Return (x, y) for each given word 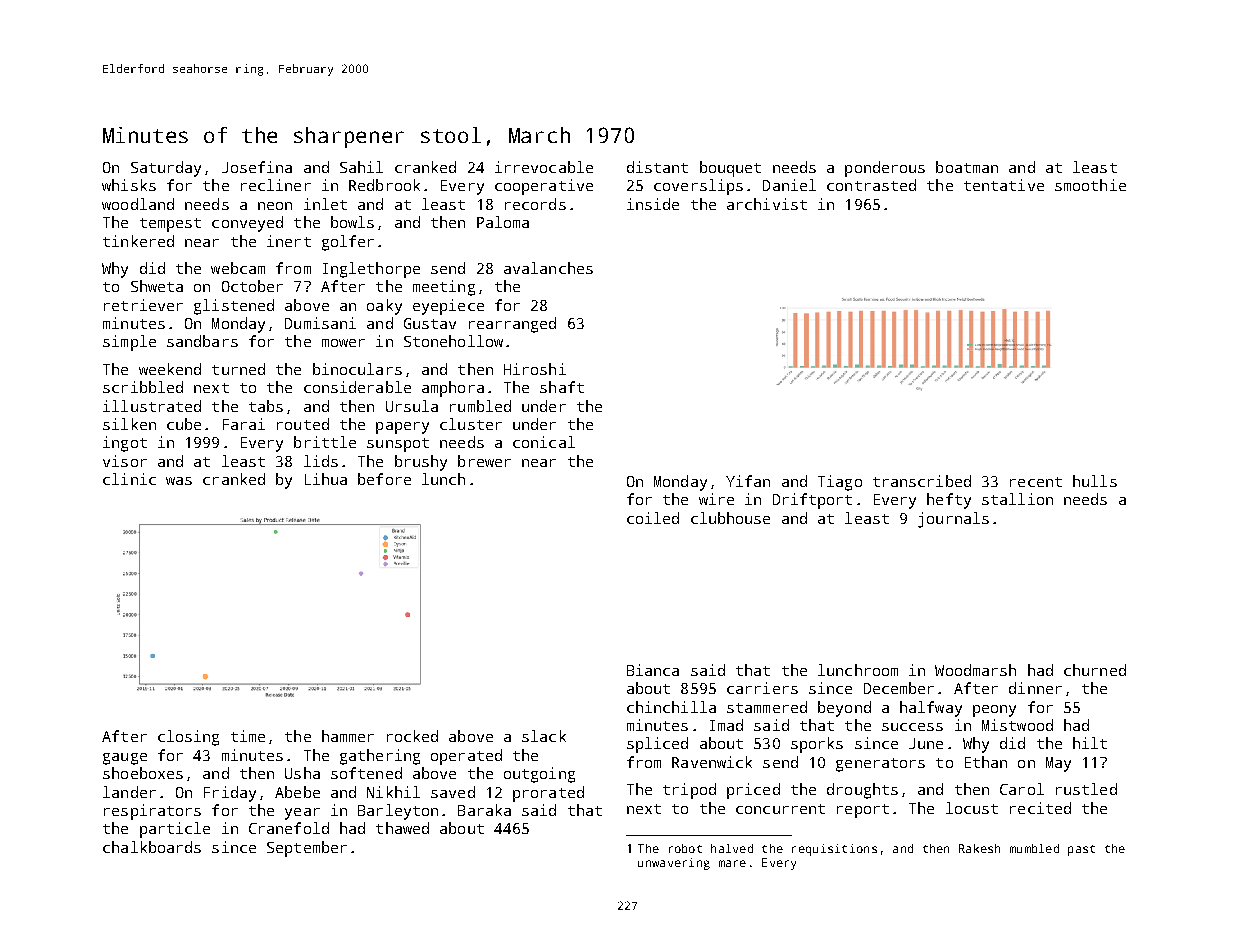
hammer (348, 736)
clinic (129, 479)
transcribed (922, 481)
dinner (1035, 688)
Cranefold (289, 828)
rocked (412, 736)
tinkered (138, 241)
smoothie (1090, 185)
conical (544, 442)
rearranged (512, 325)
